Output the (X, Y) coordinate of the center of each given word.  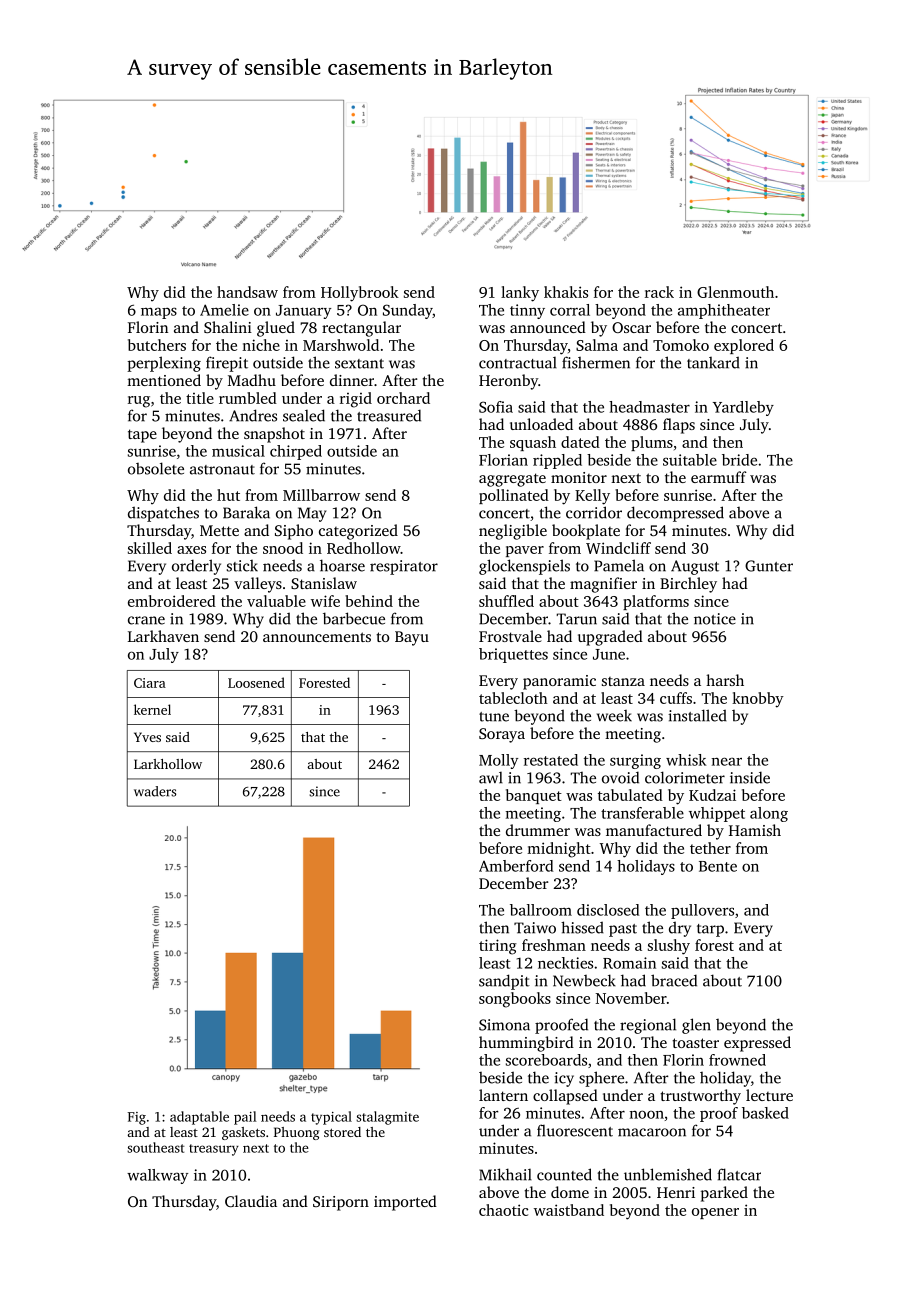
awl (491, 778)
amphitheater (724, 311)
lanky (520, 294)
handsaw (247, 292)
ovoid (620, 777)
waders (155, 791)
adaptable (199, 1118)
